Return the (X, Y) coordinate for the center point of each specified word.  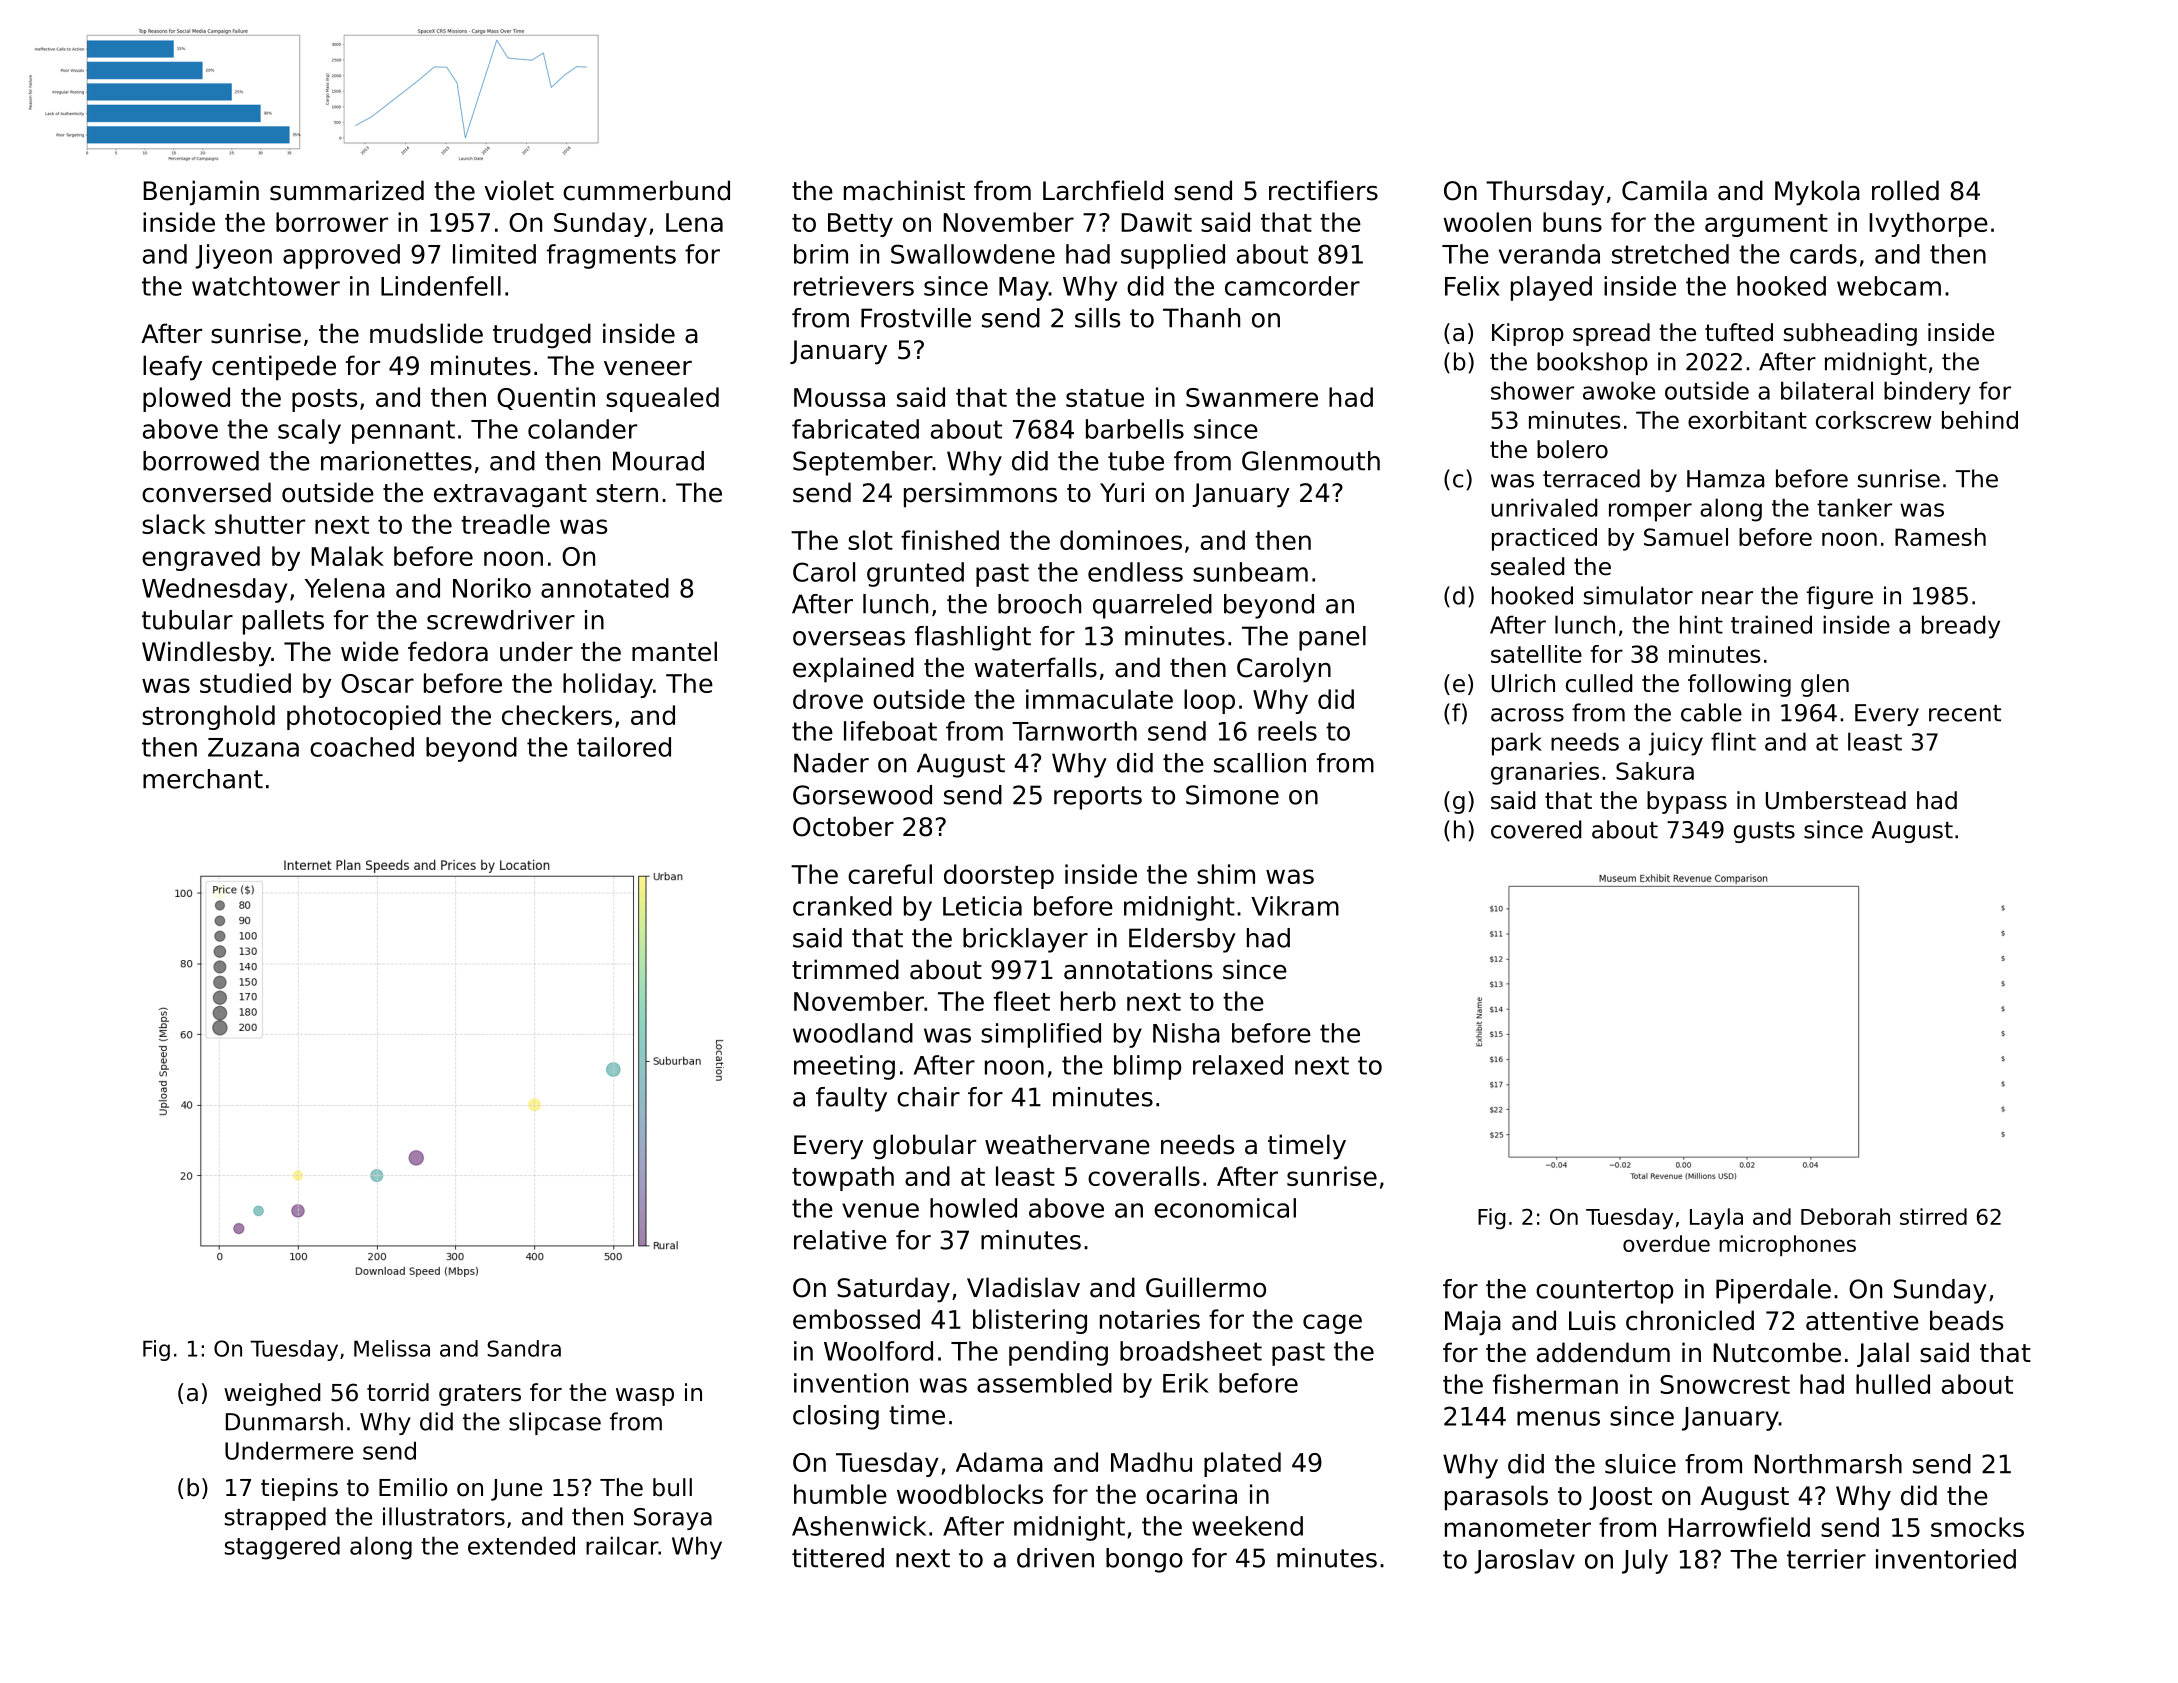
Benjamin (201, 193)
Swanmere (1252, 397)
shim (1226, 874)
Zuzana (253, 747)
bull (672, 1487)
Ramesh (1940, 537)
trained (1771, 624)
